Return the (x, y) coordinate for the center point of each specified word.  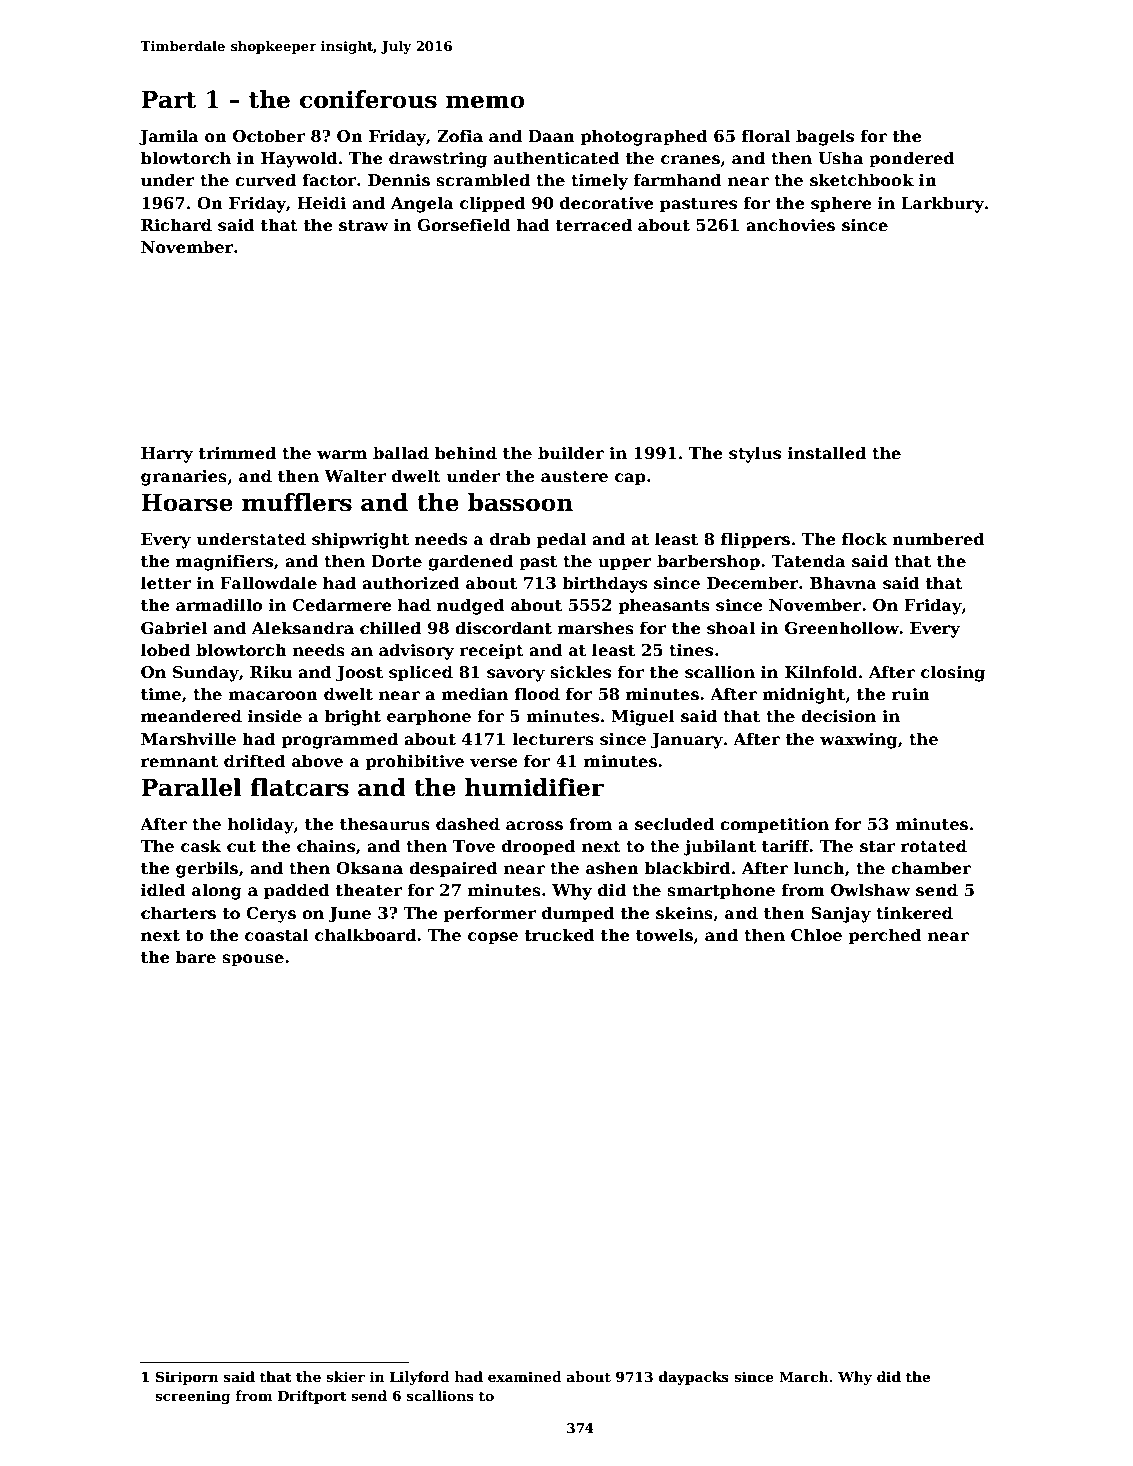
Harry (167, 455)
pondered (912, 159)
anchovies (790, 225)
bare (196, 957)
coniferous (368, 99)
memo (485, 102)
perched (885, 936)
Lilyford (420, 1378)
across (534, 826)
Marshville (188, 739)
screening (193, 1397)
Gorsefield (464, 225)
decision (838, 716)
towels (664, 935)
